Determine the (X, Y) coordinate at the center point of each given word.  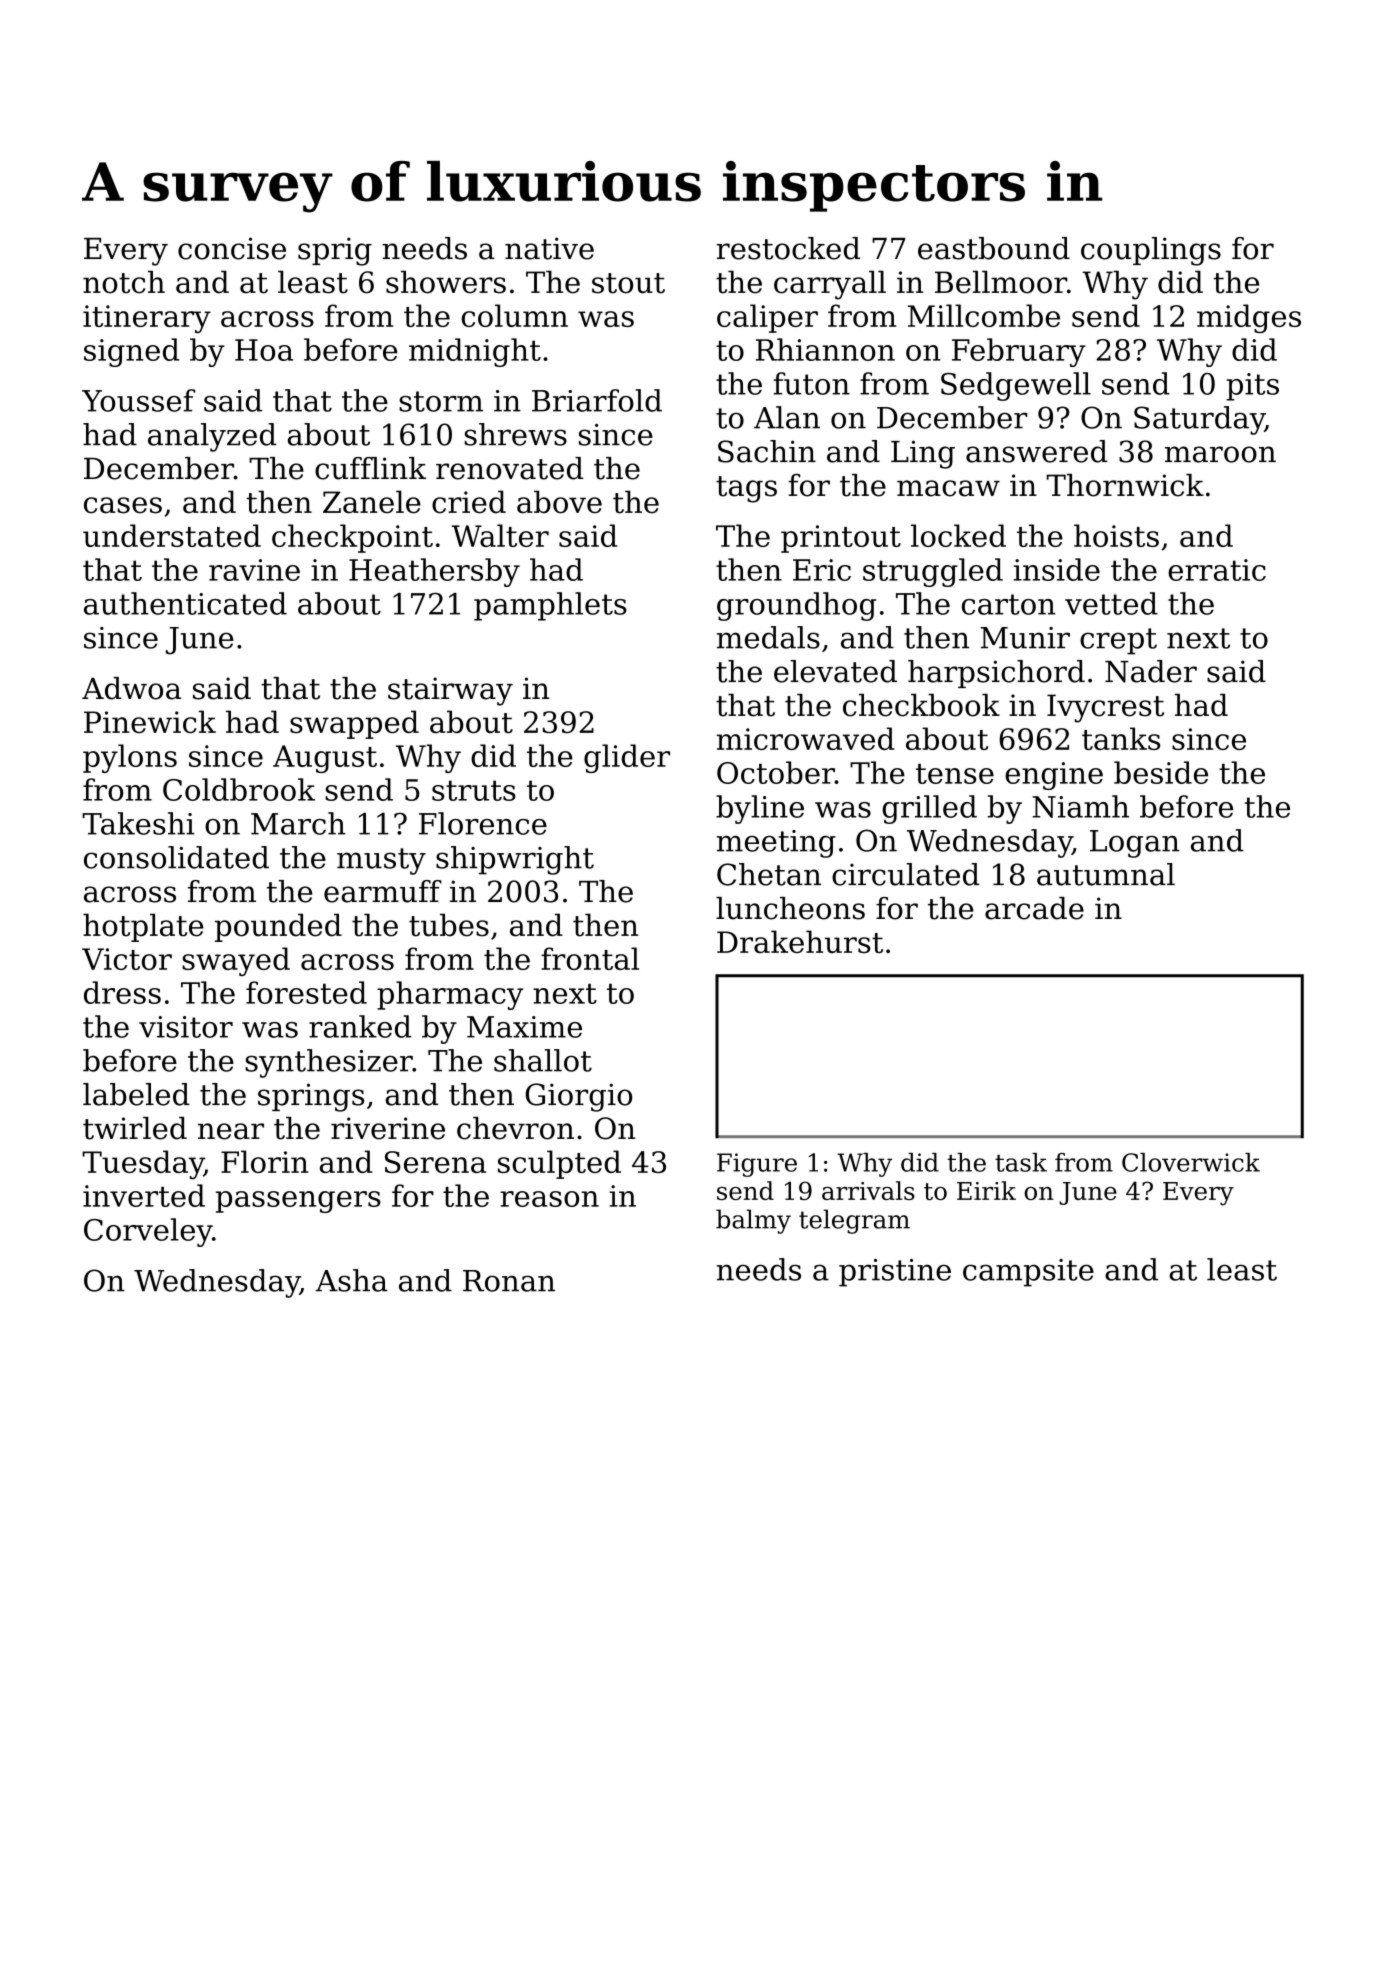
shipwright (515, 860)
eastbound (994, 248)
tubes (449, 925)
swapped (354, 724)
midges (1249, 318)
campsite (1028, 1273)
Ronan (509, 1281)
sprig (335, 251)
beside (1161, 772)
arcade (1034, 908)
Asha (352, 1280)
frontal (590, 958)
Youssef (138, 400)
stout (628, 283)
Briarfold (597, 400)
